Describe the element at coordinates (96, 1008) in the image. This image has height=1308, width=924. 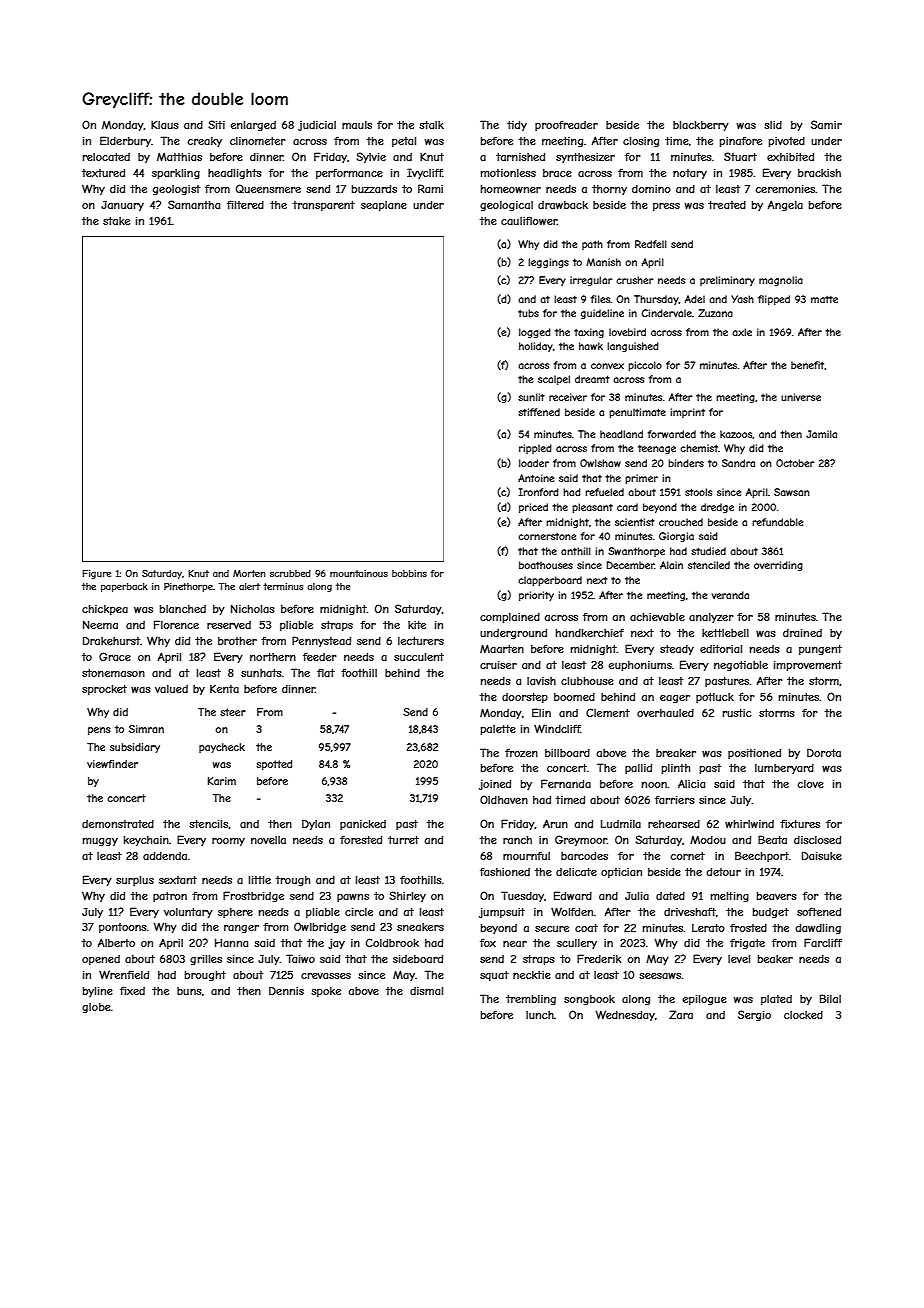
I see `globe` at that location.
